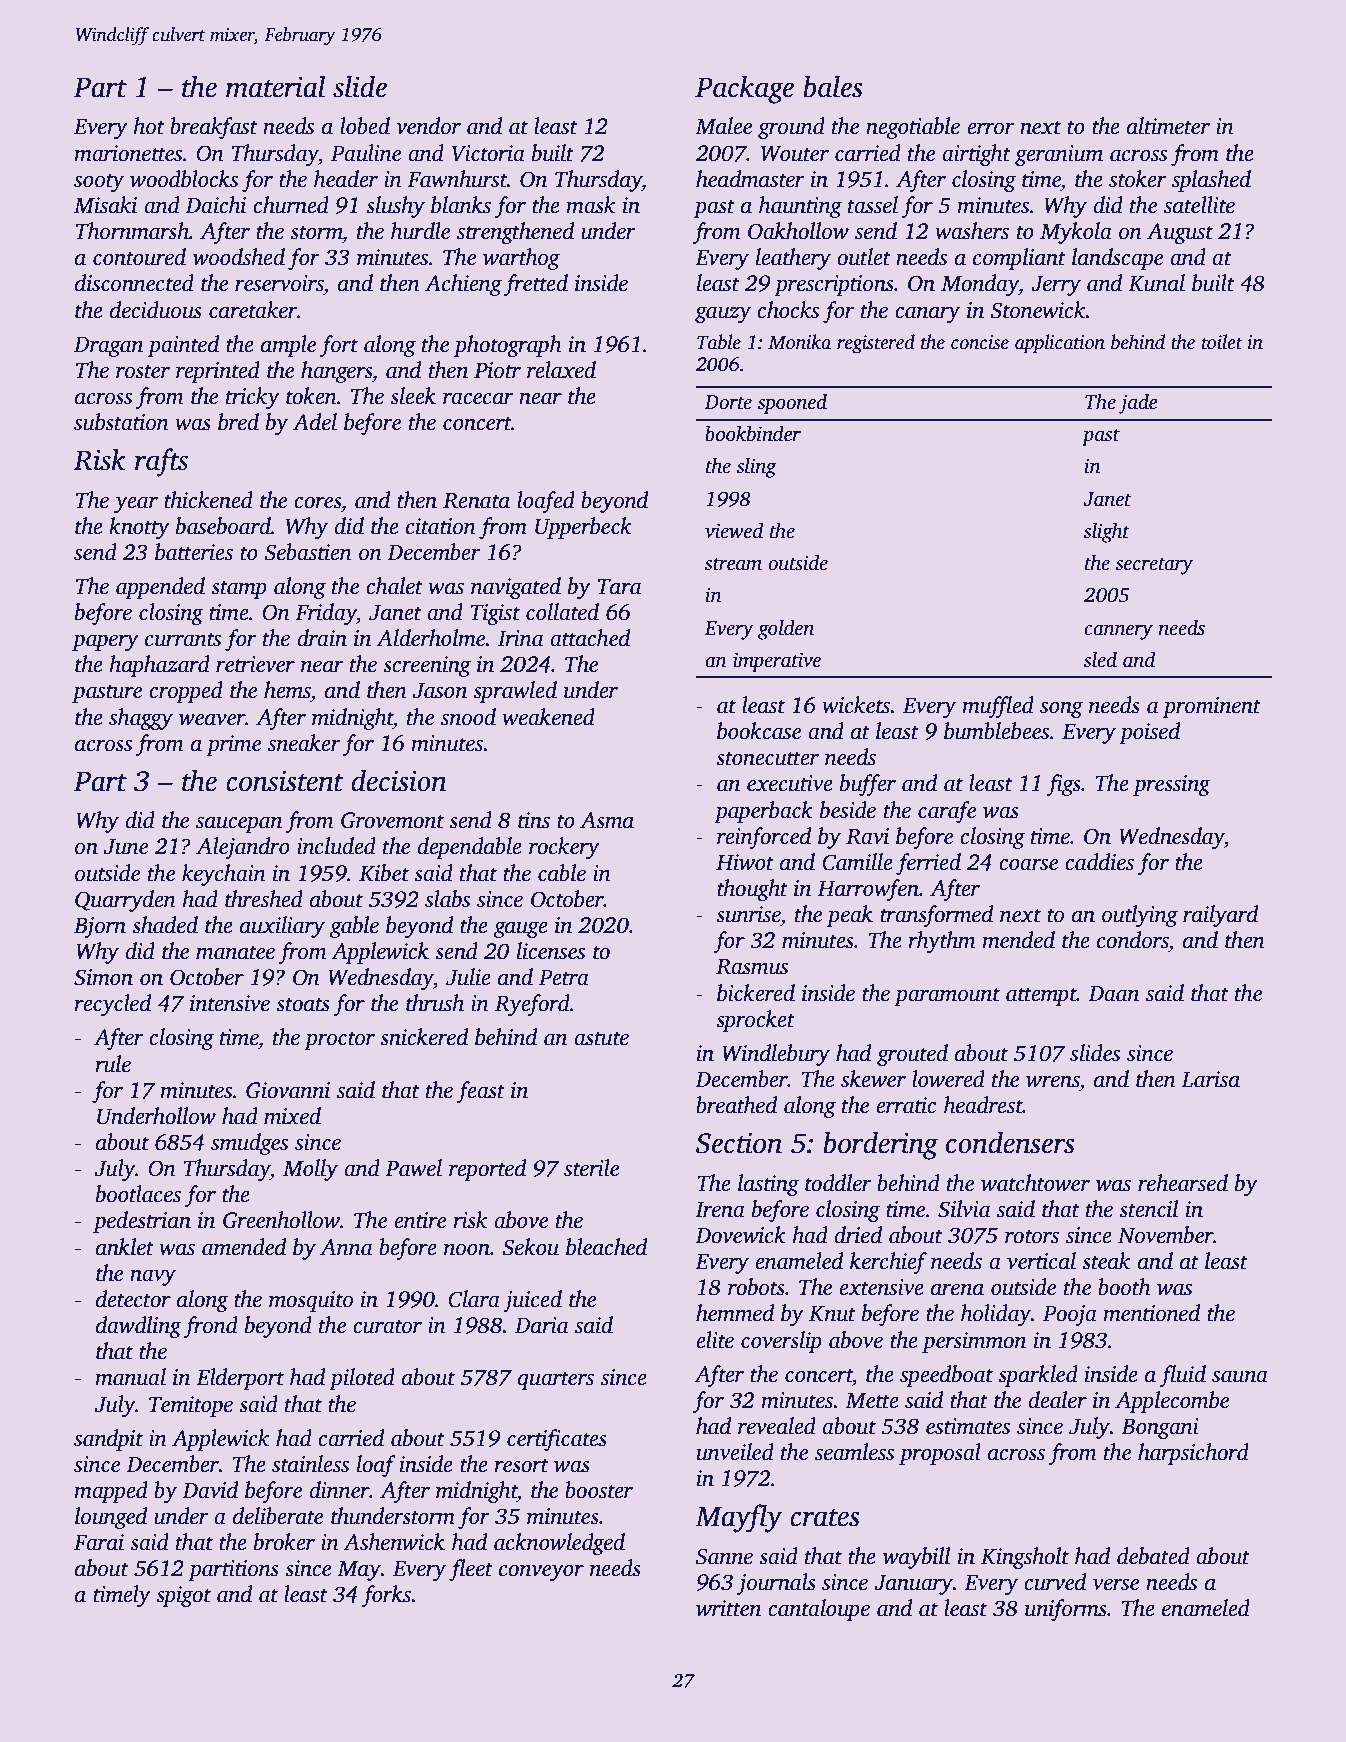 The image size is (1346, 1742). Describe the element at coordinates (607, 820) in the screenshot. I see `Asma` at that location.
